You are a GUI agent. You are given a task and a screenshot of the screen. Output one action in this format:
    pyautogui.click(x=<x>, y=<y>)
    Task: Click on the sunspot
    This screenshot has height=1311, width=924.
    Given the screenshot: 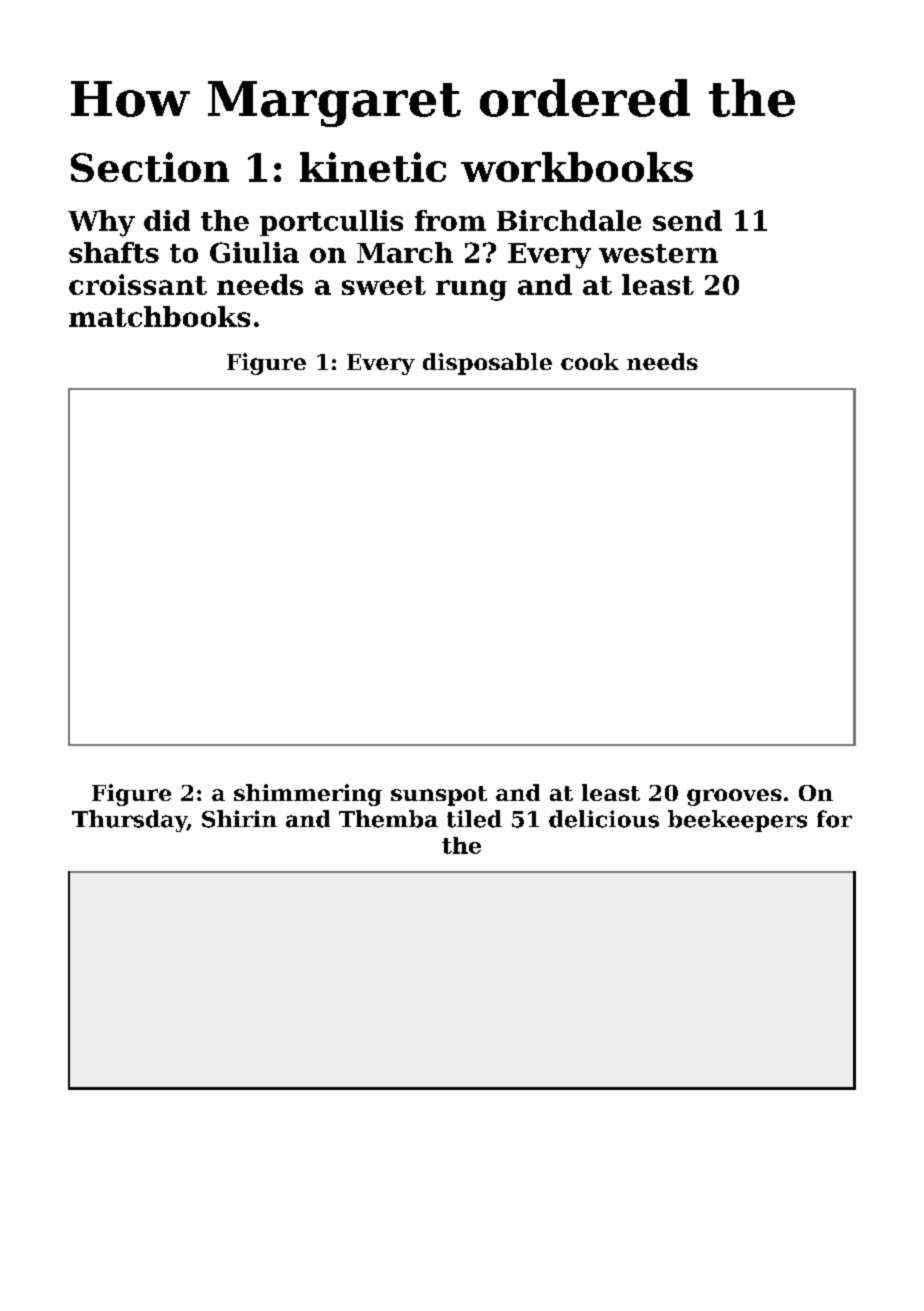 What is the action you would take?
    pyautogui.click(x=439, y=796)
